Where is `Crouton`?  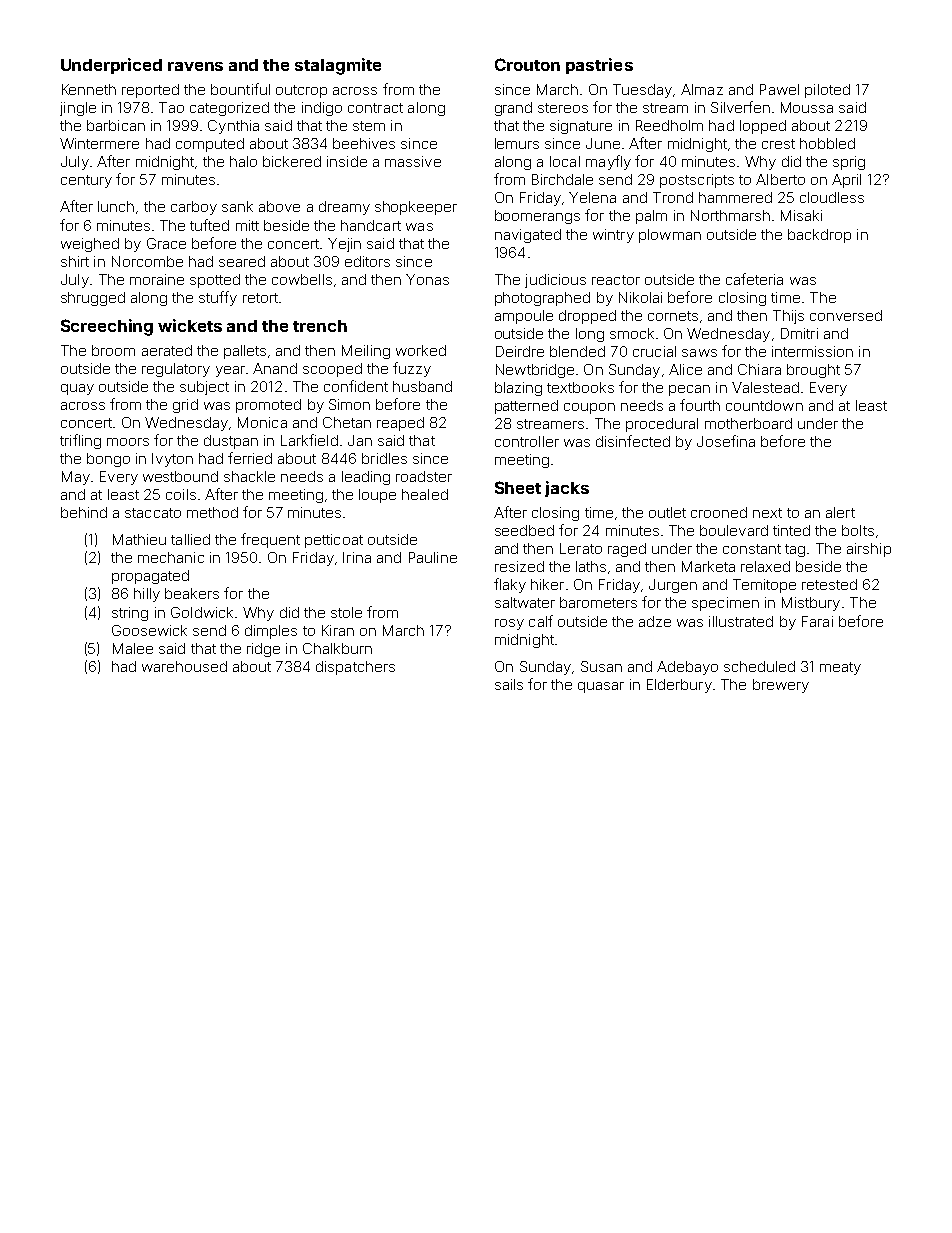
Crouton is located at coordinates (527, 64).
